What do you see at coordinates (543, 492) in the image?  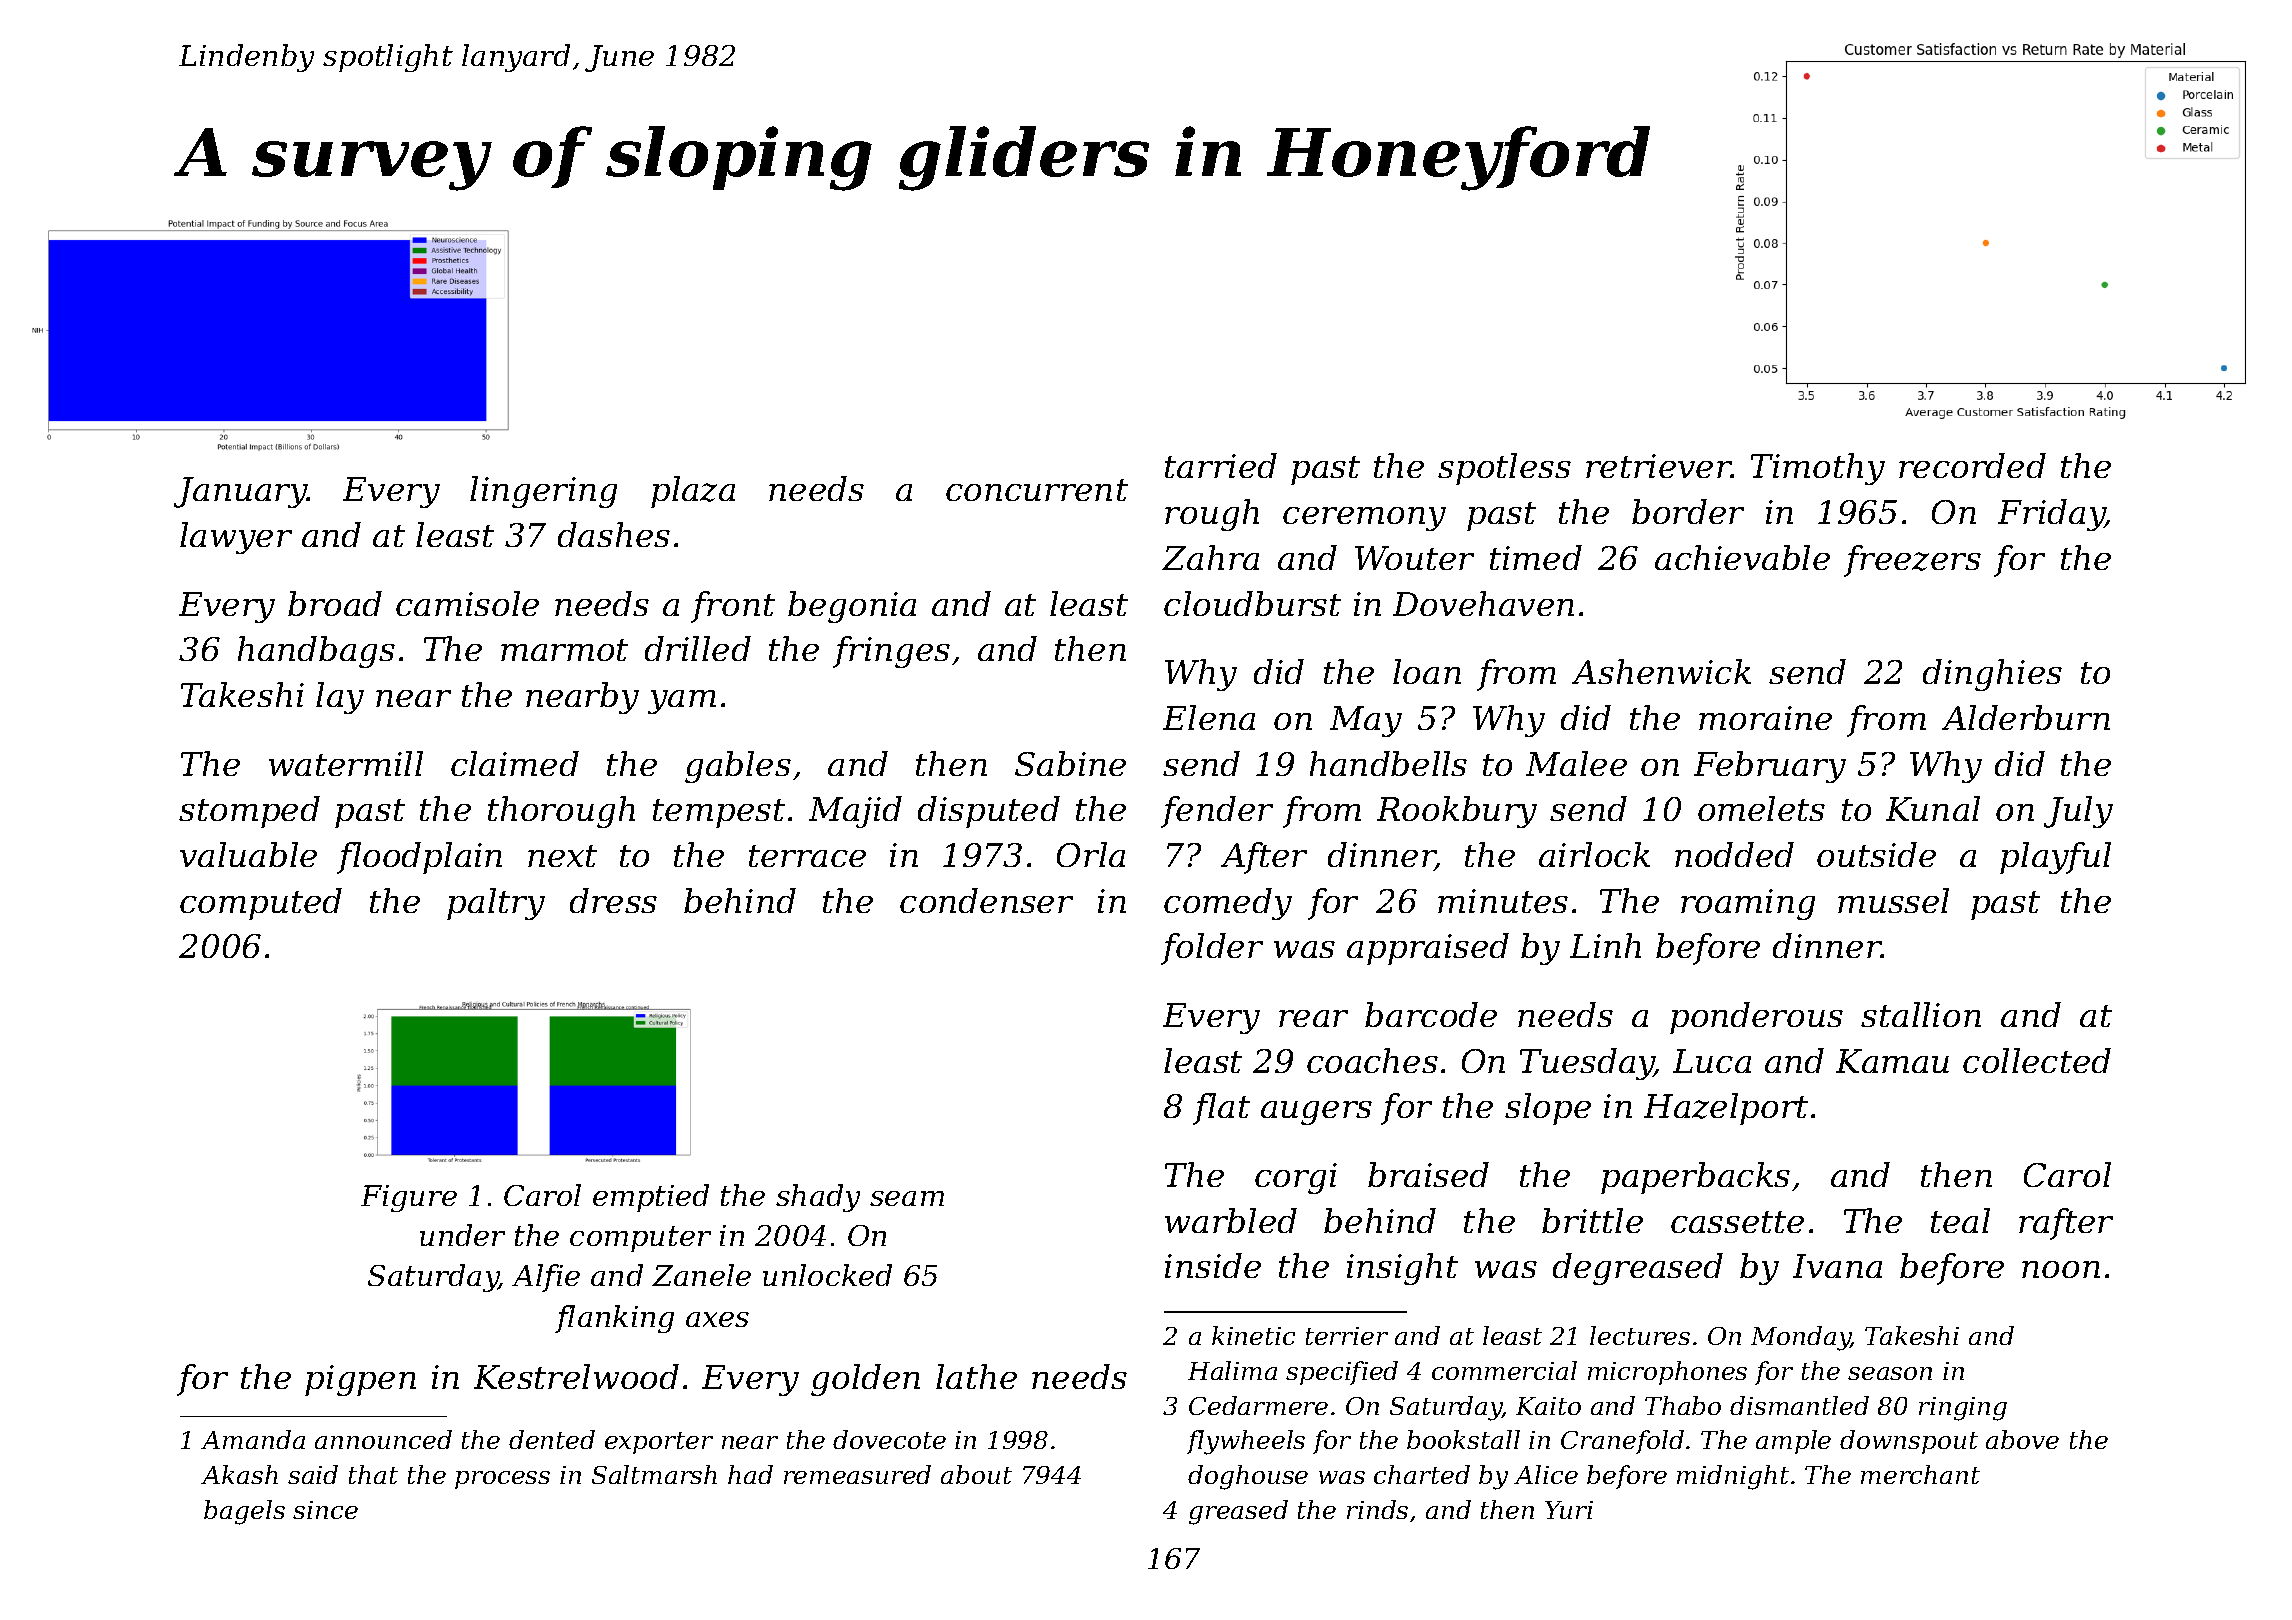 I see `lingering` at bounding box center [543, 492].
